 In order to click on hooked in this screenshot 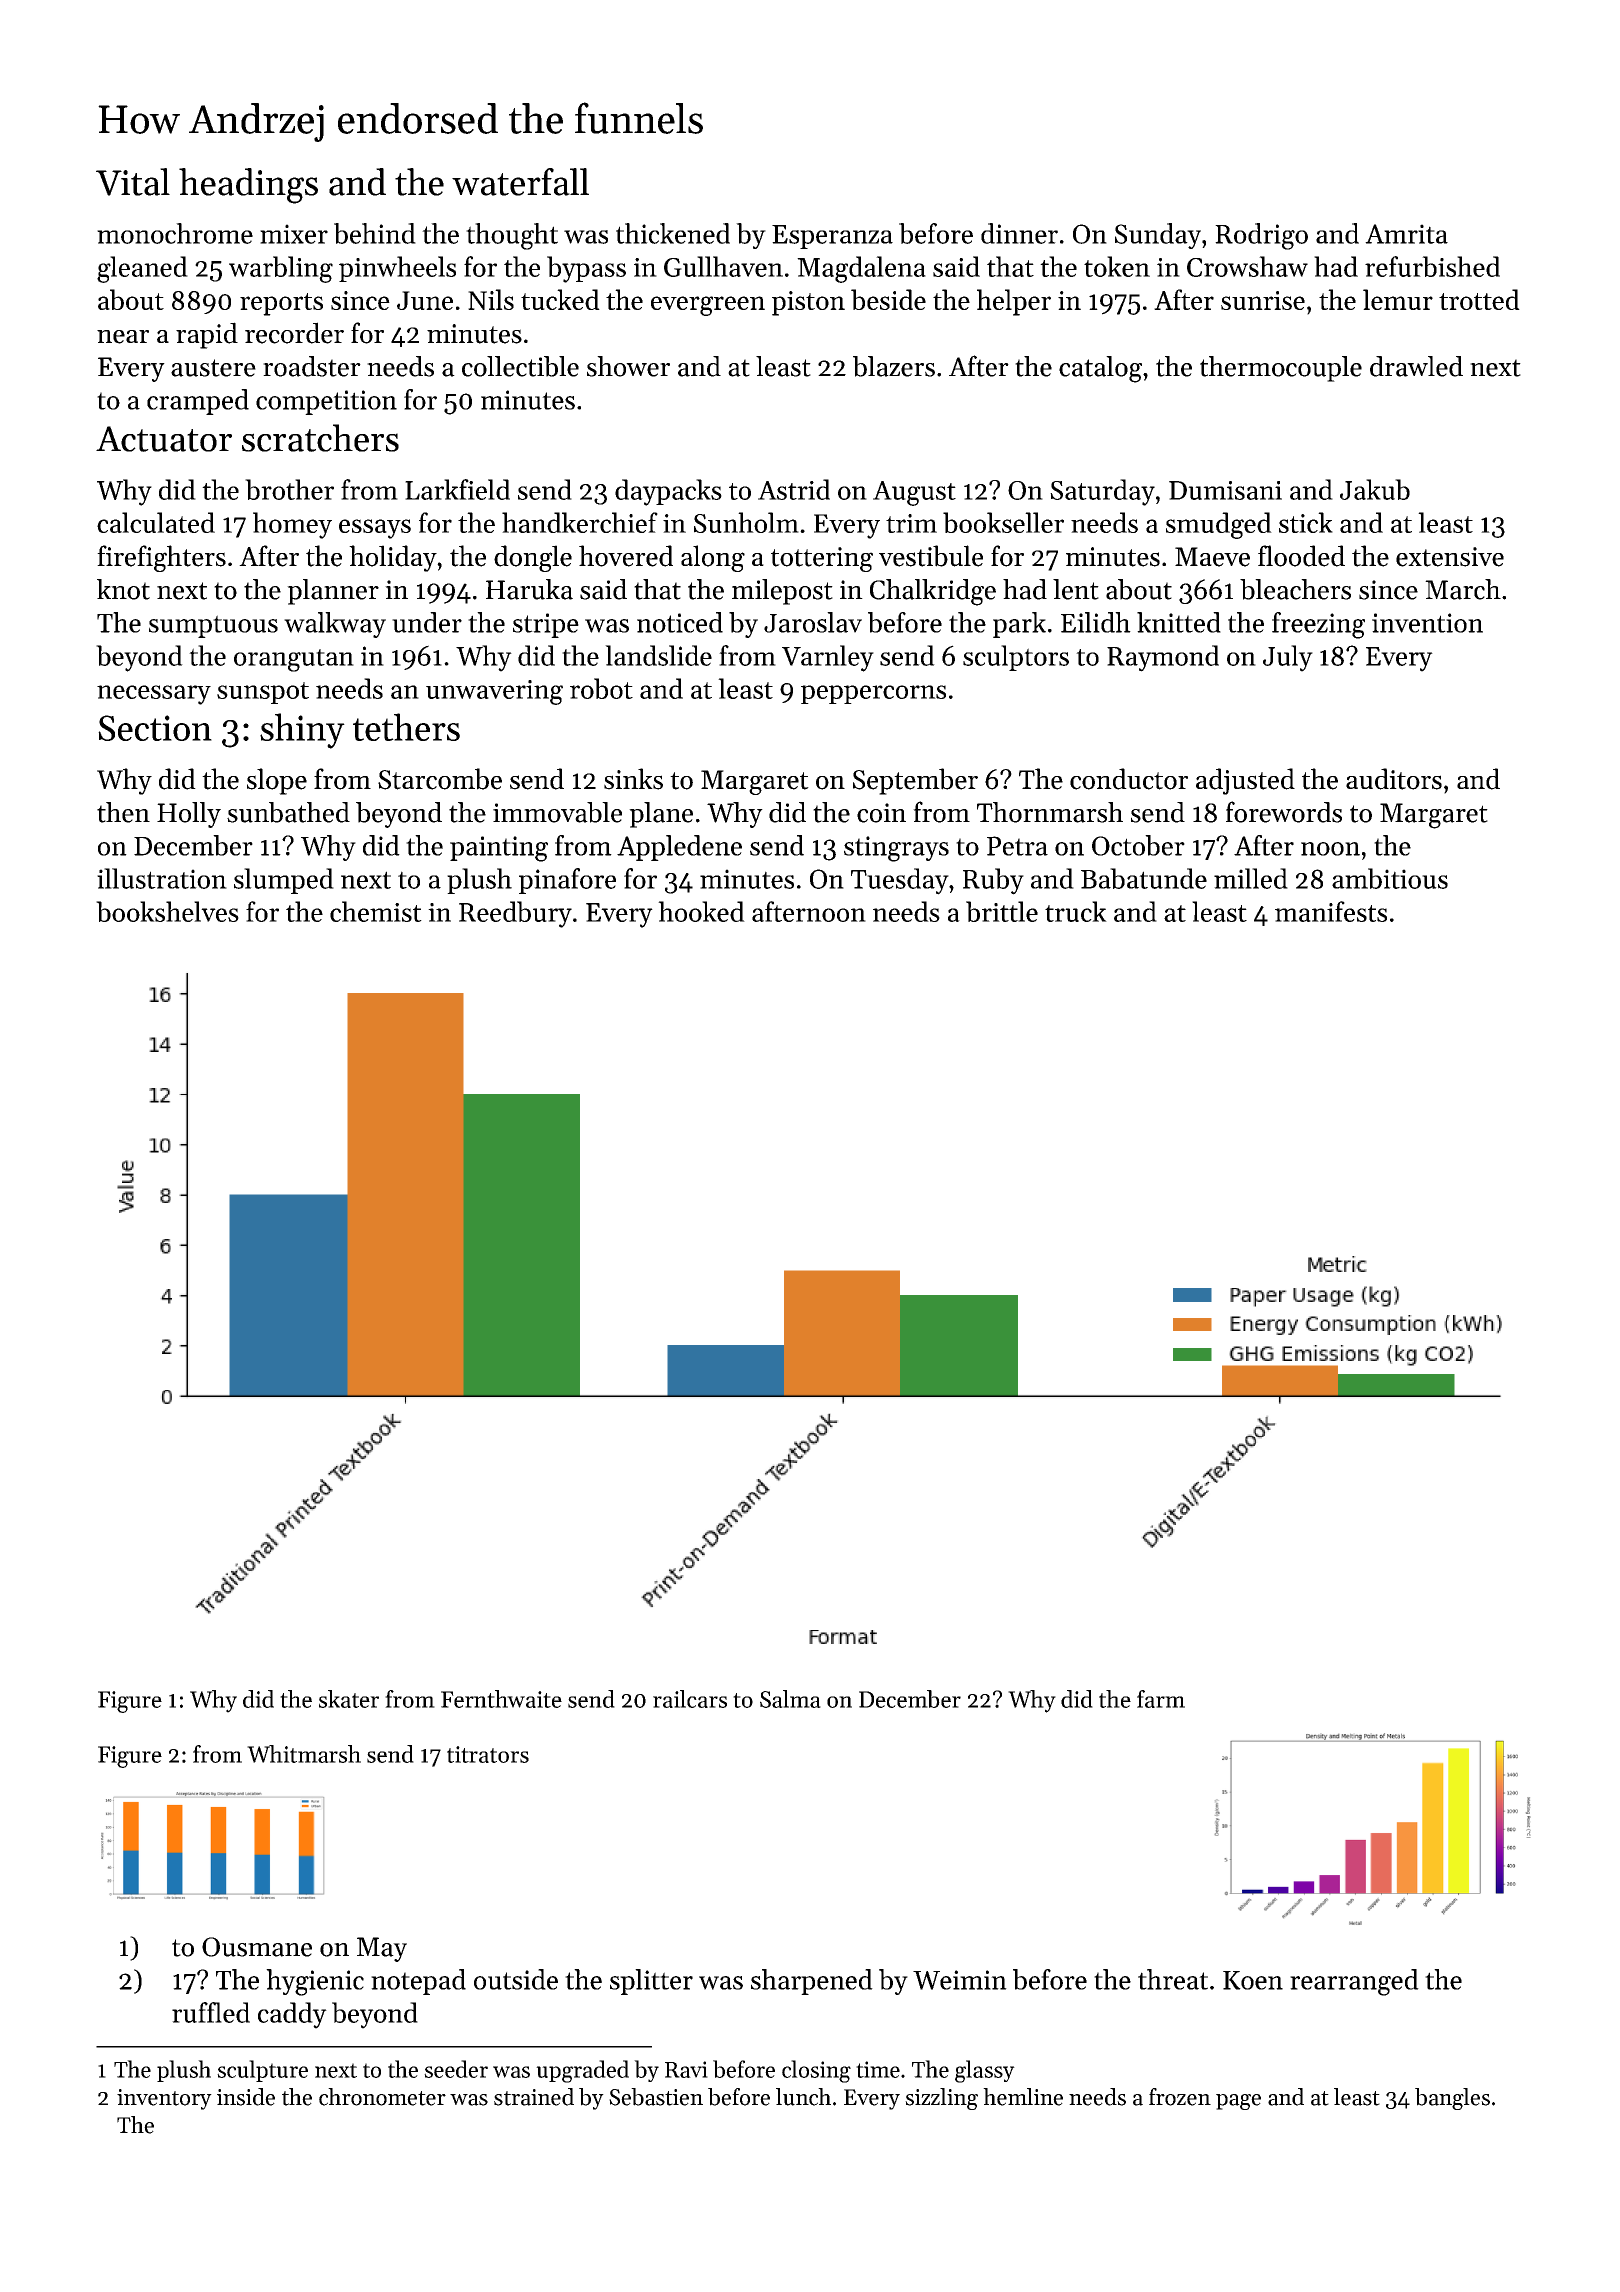, I will do `click(701, 911)`.
